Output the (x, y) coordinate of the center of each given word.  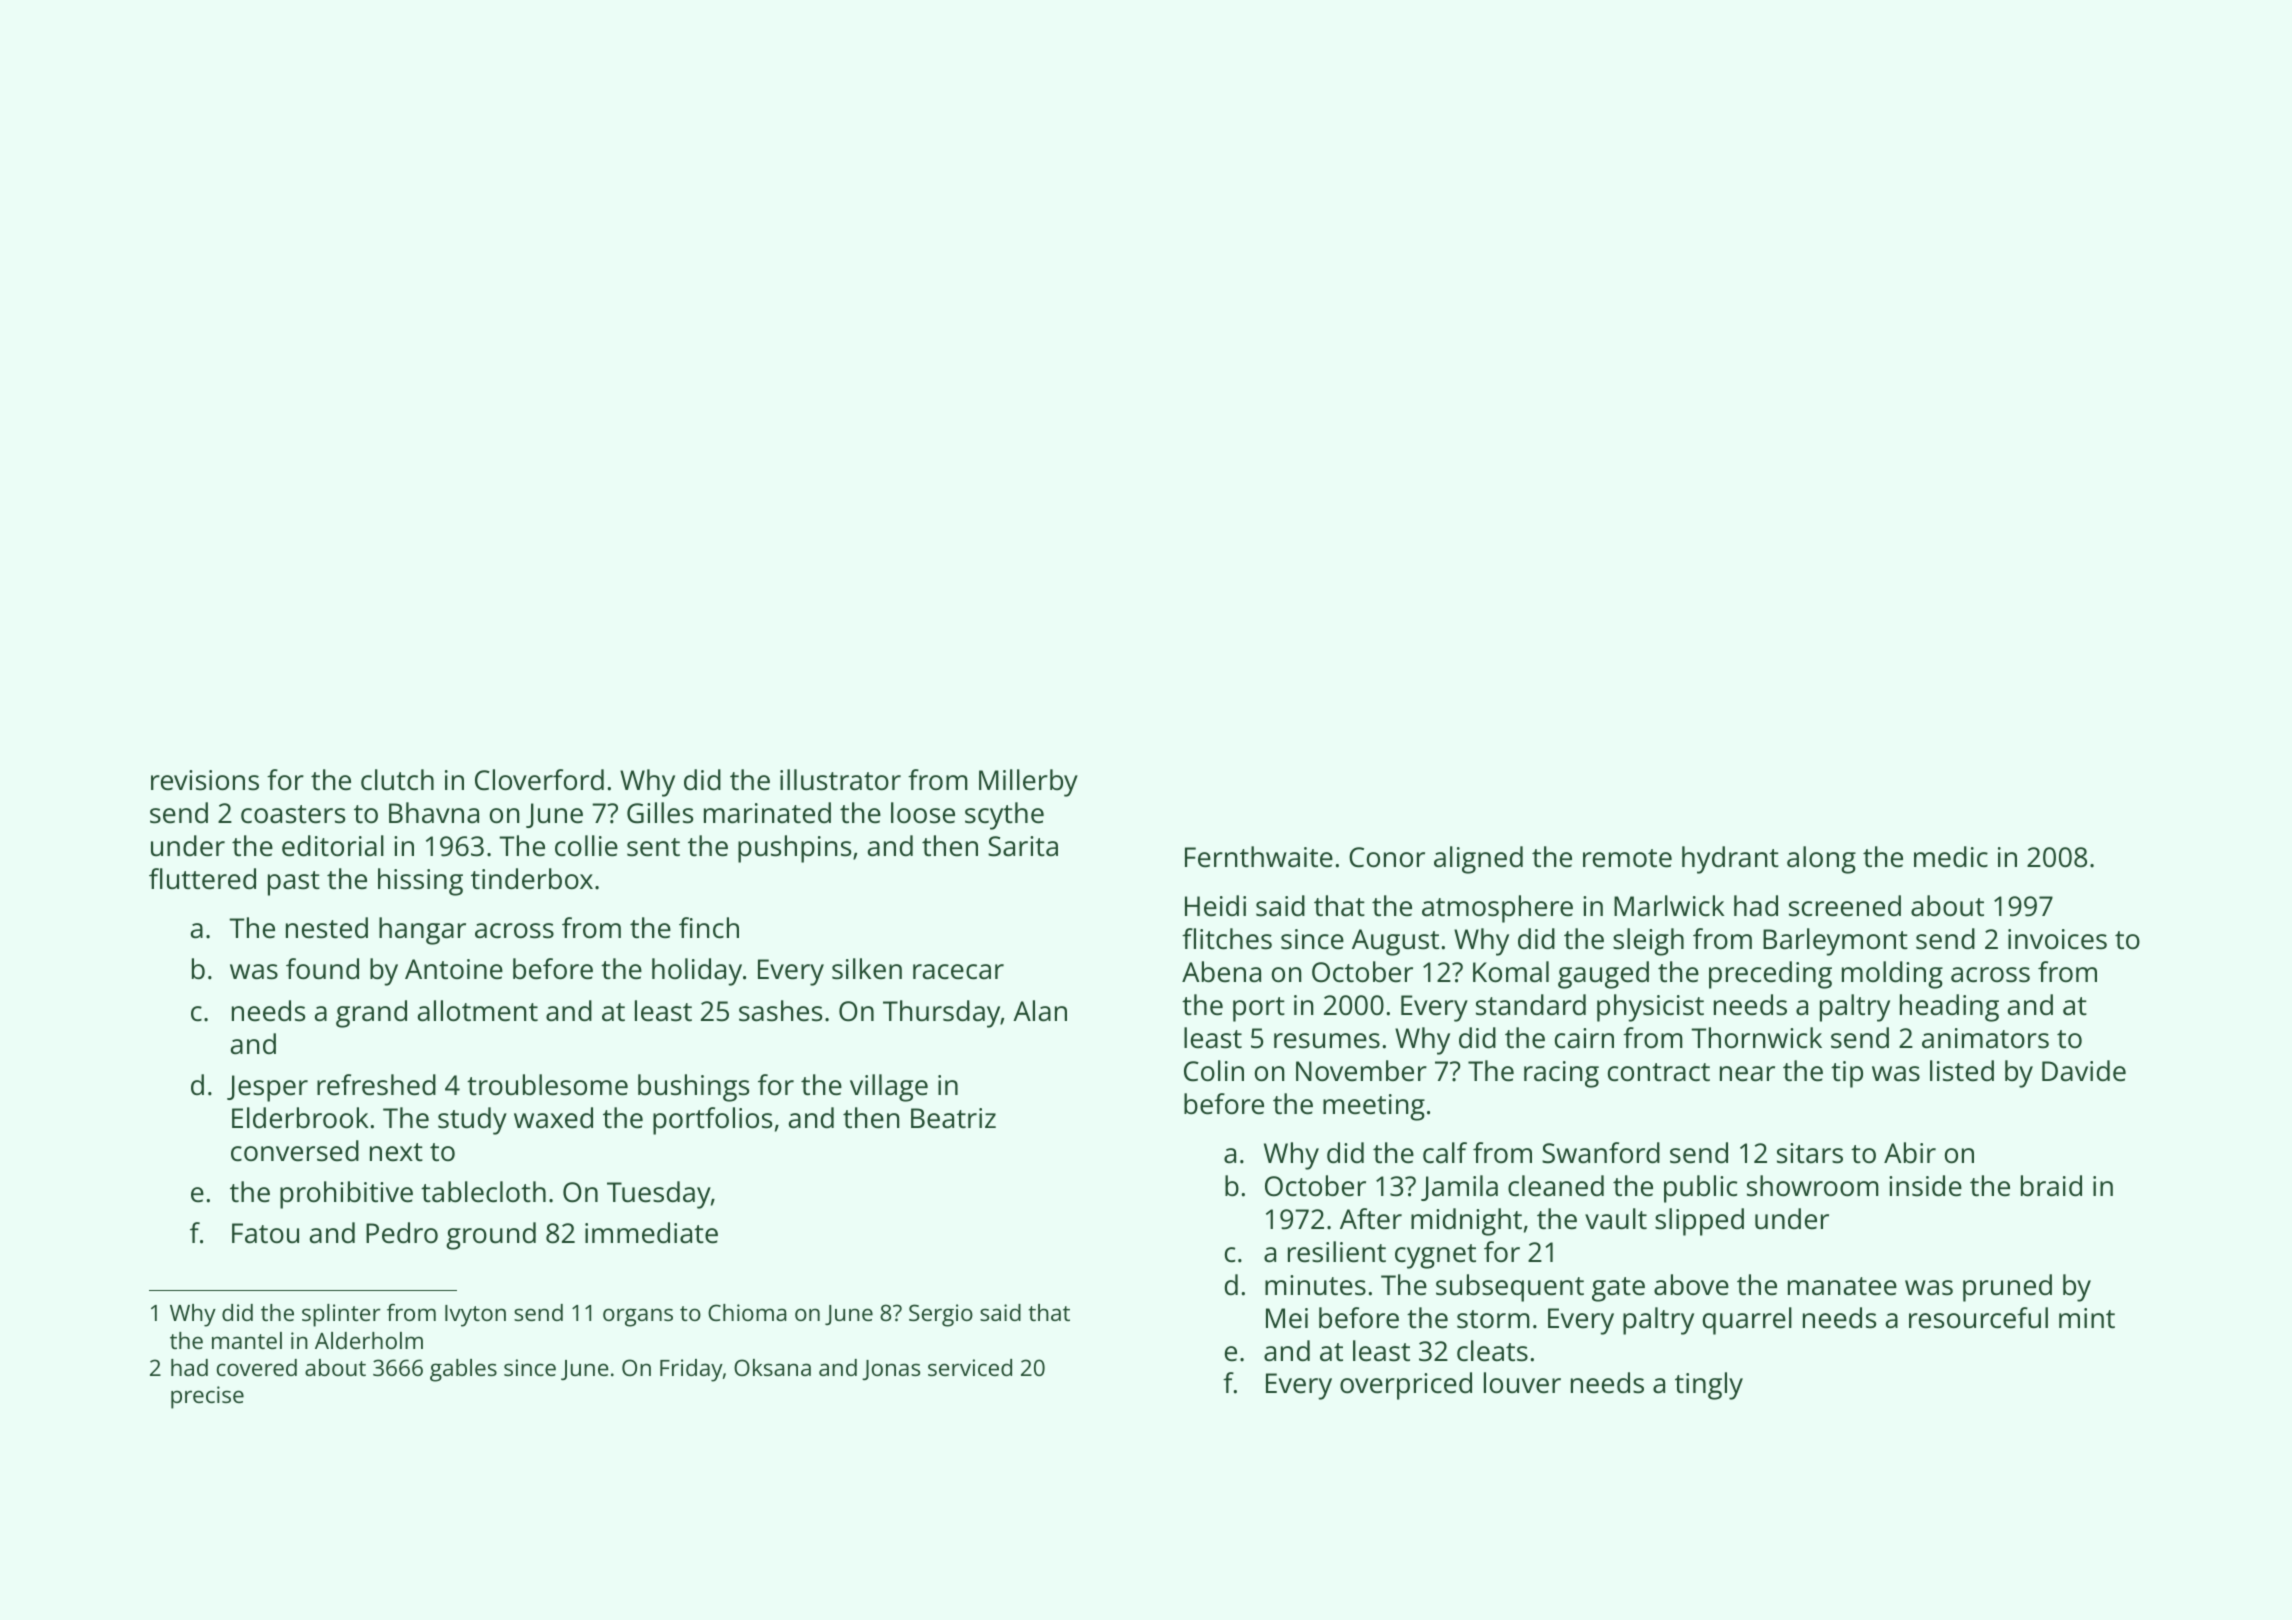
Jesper (267, 1088)
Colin (1214, 1071)
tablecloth (483, 1192)
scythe (1004, 816)
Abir (1910, 1152)
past (294, 883)
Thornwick (1756, 1038)
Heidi (1215, 906)
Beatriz (953, 1118)
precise (207, 1397)
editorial (333, 846)
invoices (2057, 939)
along (1821, 860)
